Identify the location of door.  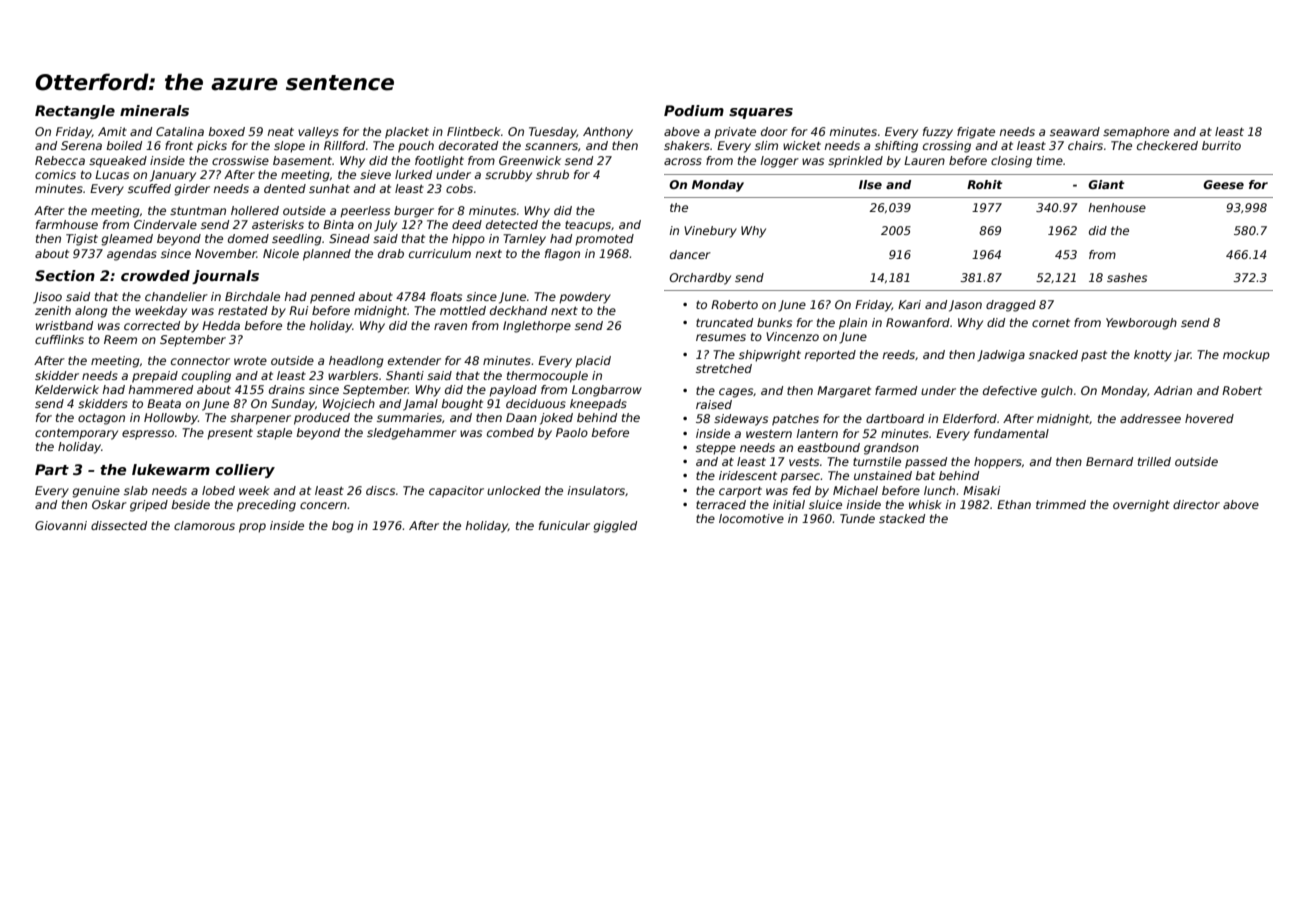
(774, 131).
